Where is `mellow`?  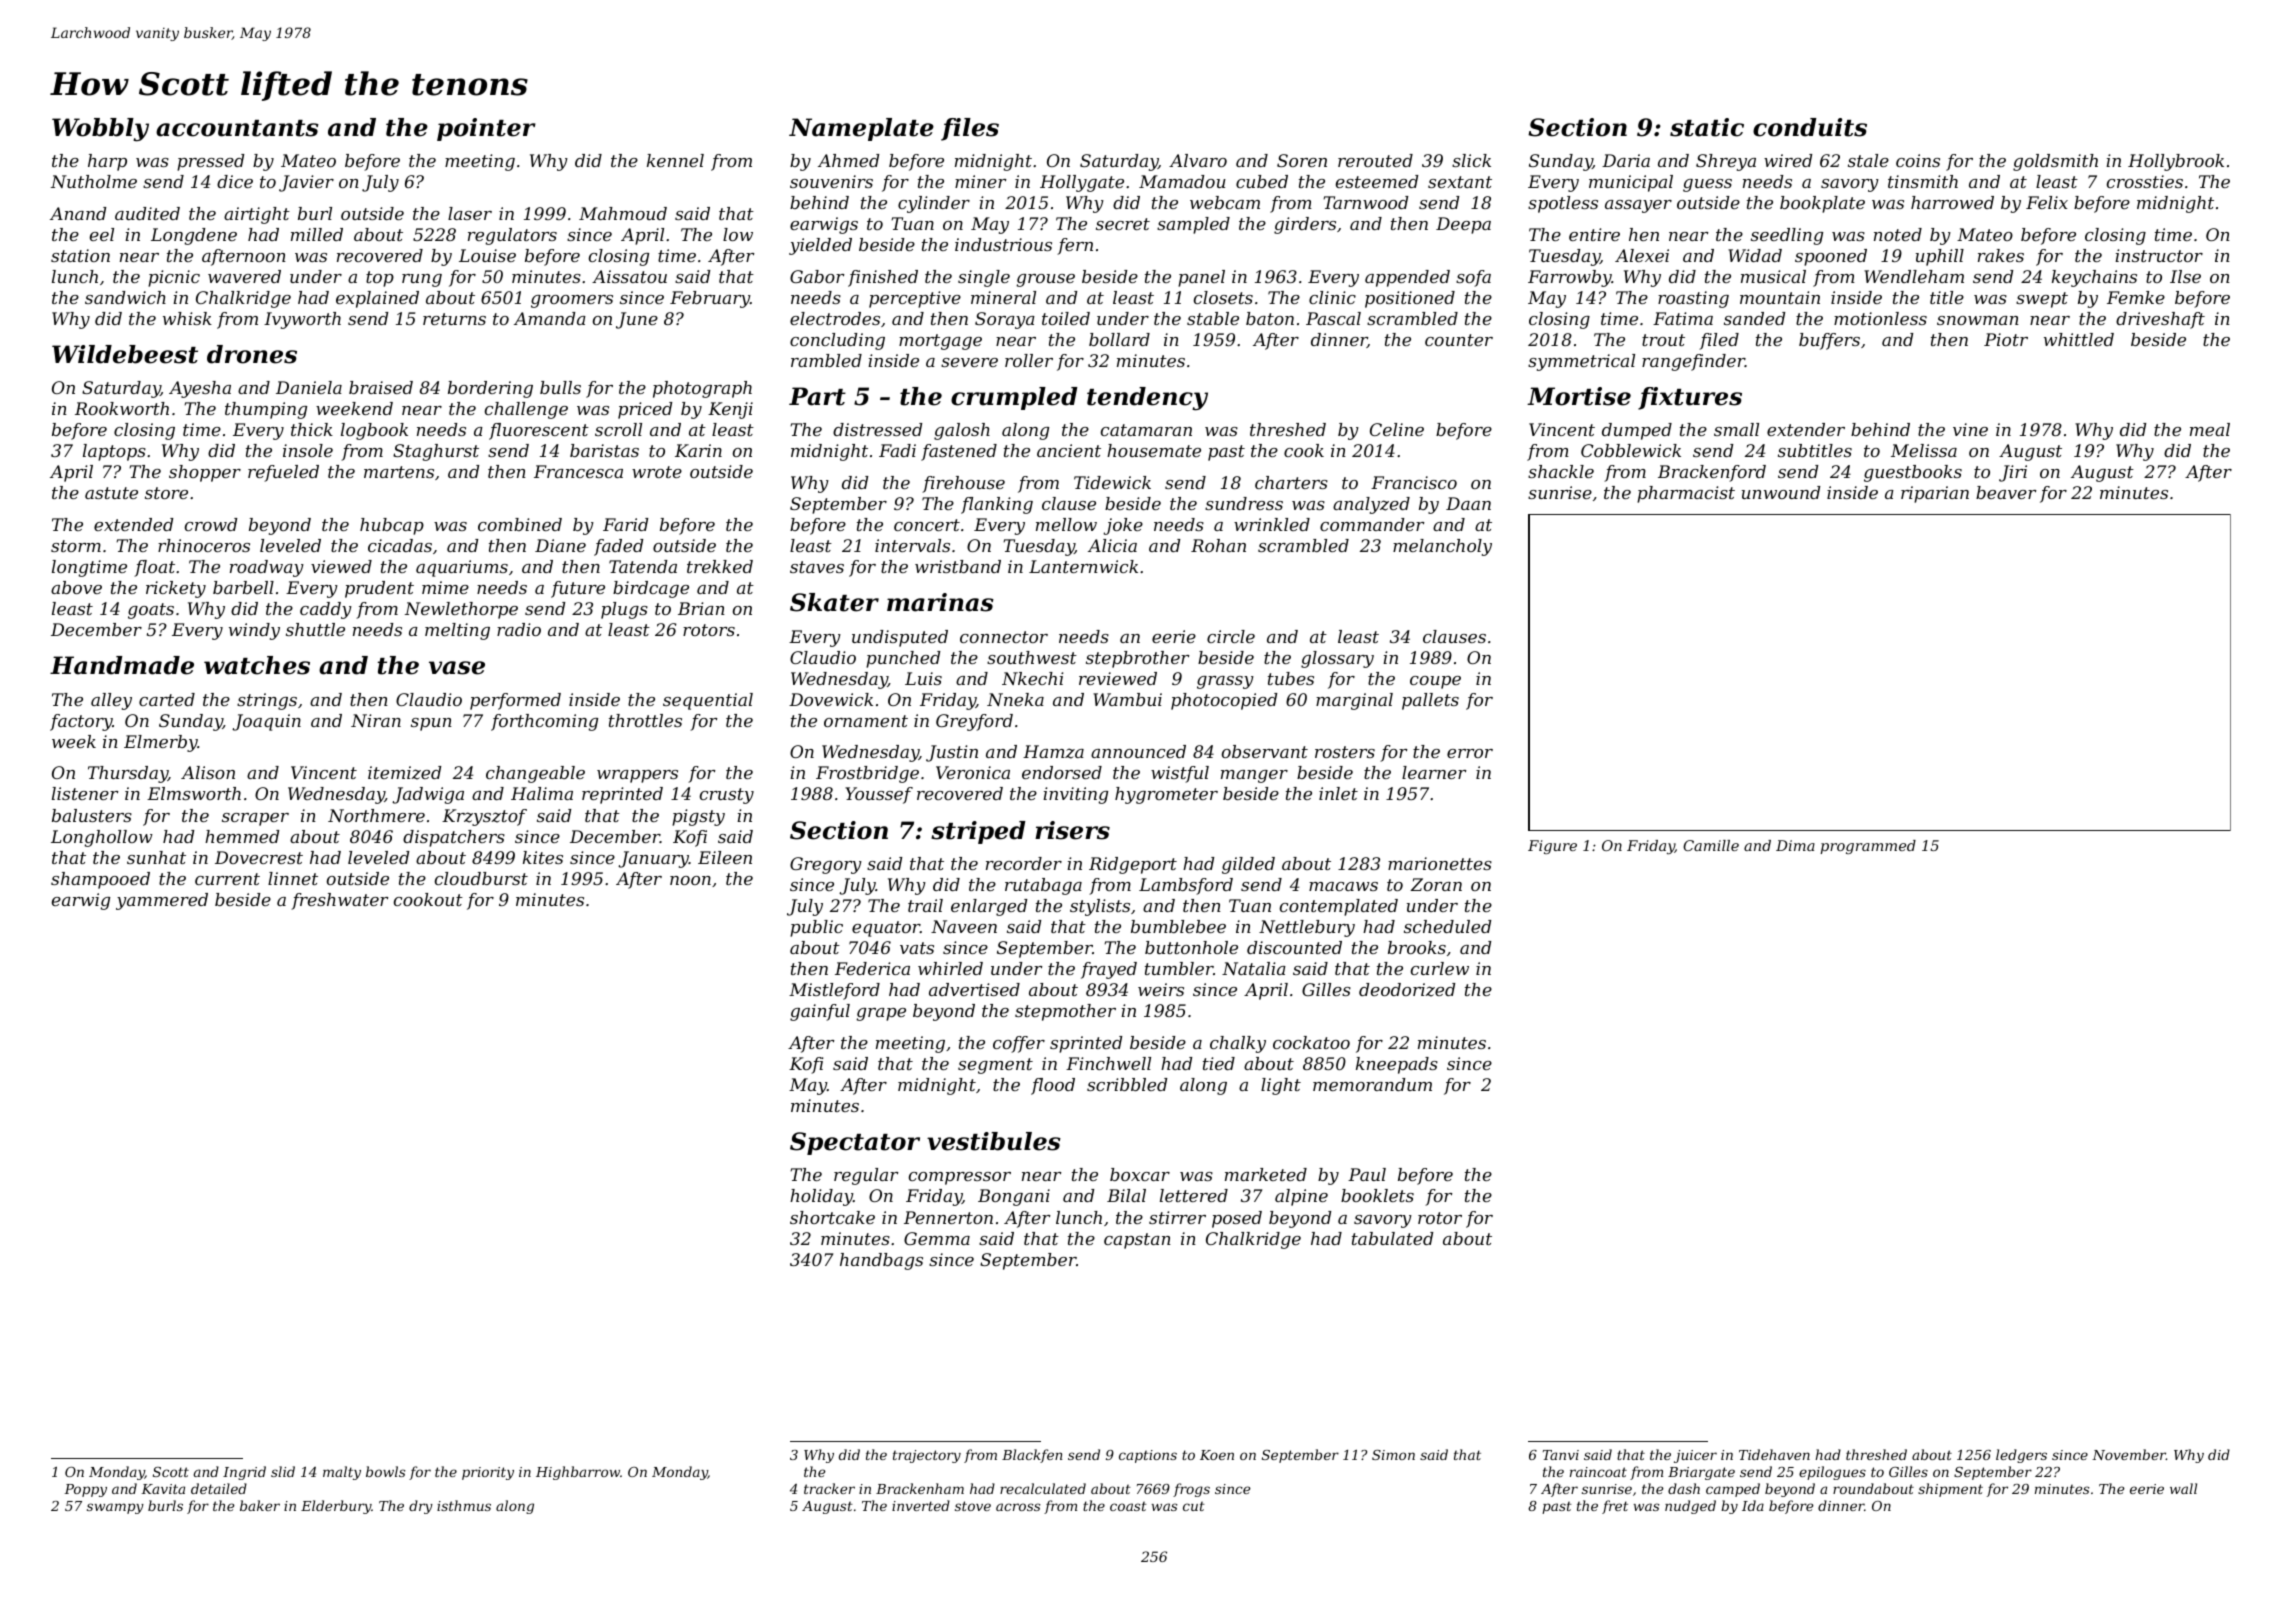 mellow is located at coordinates (1066, 524).
